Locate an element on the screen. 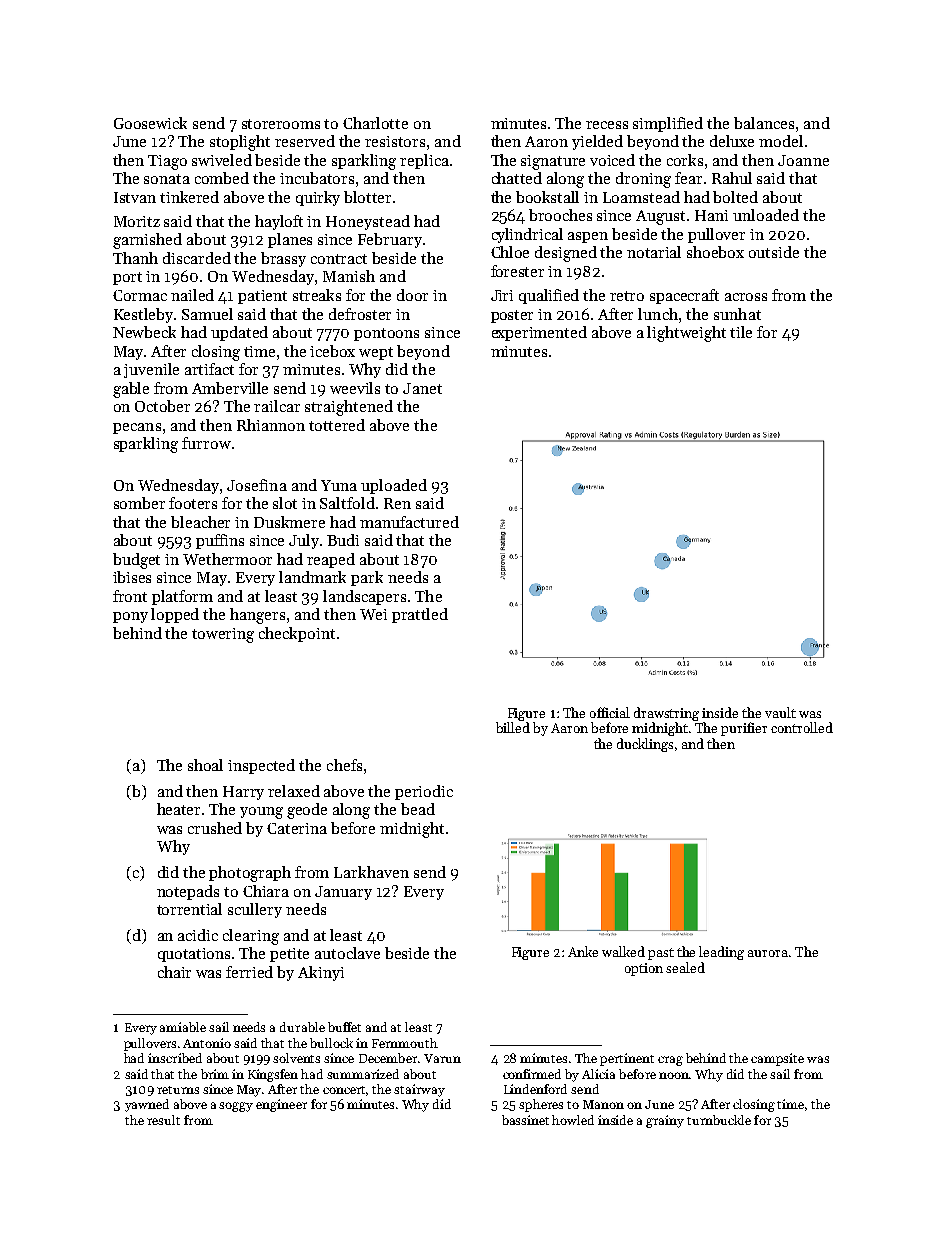  Wethermoor is located at coordinates (227, 559).
